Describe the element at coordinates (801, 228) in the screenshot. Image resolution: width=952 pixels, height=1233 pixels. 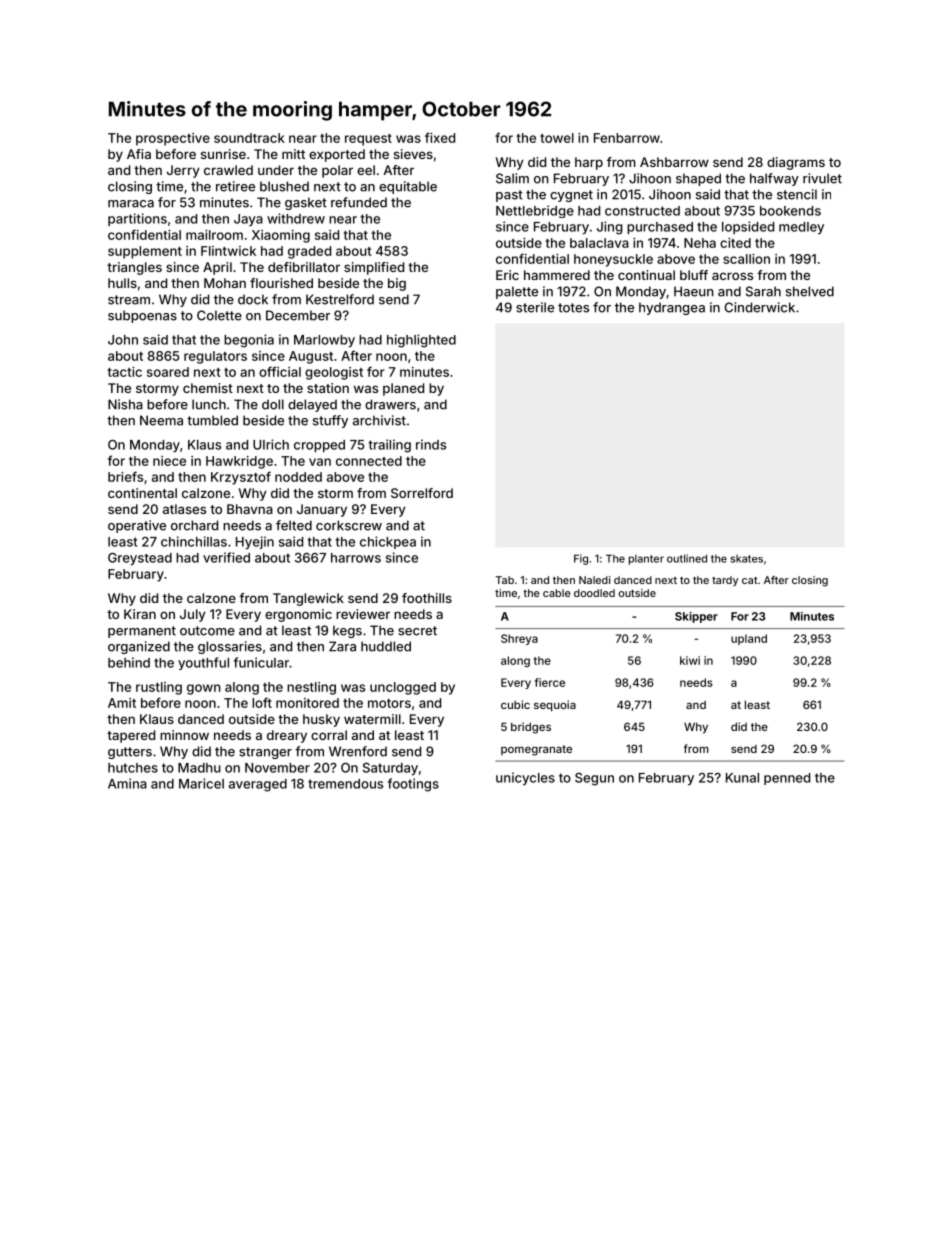
I see `medley` at that location.
